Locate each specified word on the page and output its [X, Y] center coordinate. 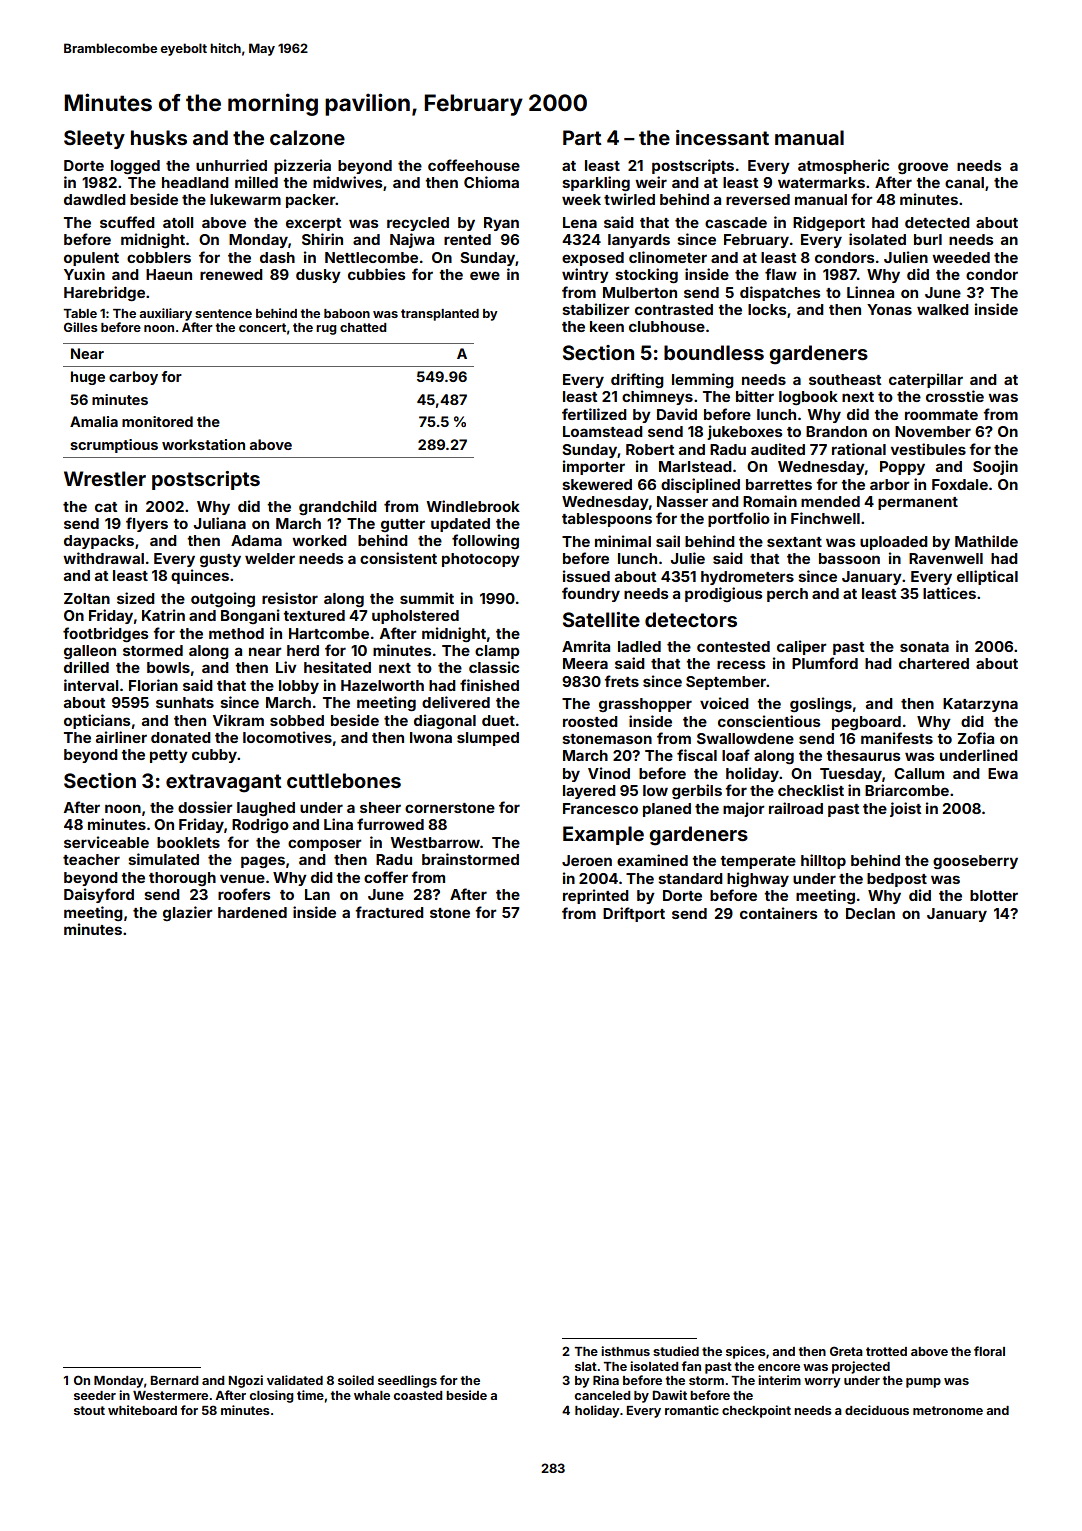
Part [582, 137]
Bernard [174, 1380]
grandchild [338, 507]
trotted [886, 1351]
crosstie [955, 396]
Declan [870, 913]
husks [159, 137]
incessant [722, 137]
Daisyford [99, 895]
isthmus [625, 1351]
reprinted [596, 896]
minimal [623, 541]
